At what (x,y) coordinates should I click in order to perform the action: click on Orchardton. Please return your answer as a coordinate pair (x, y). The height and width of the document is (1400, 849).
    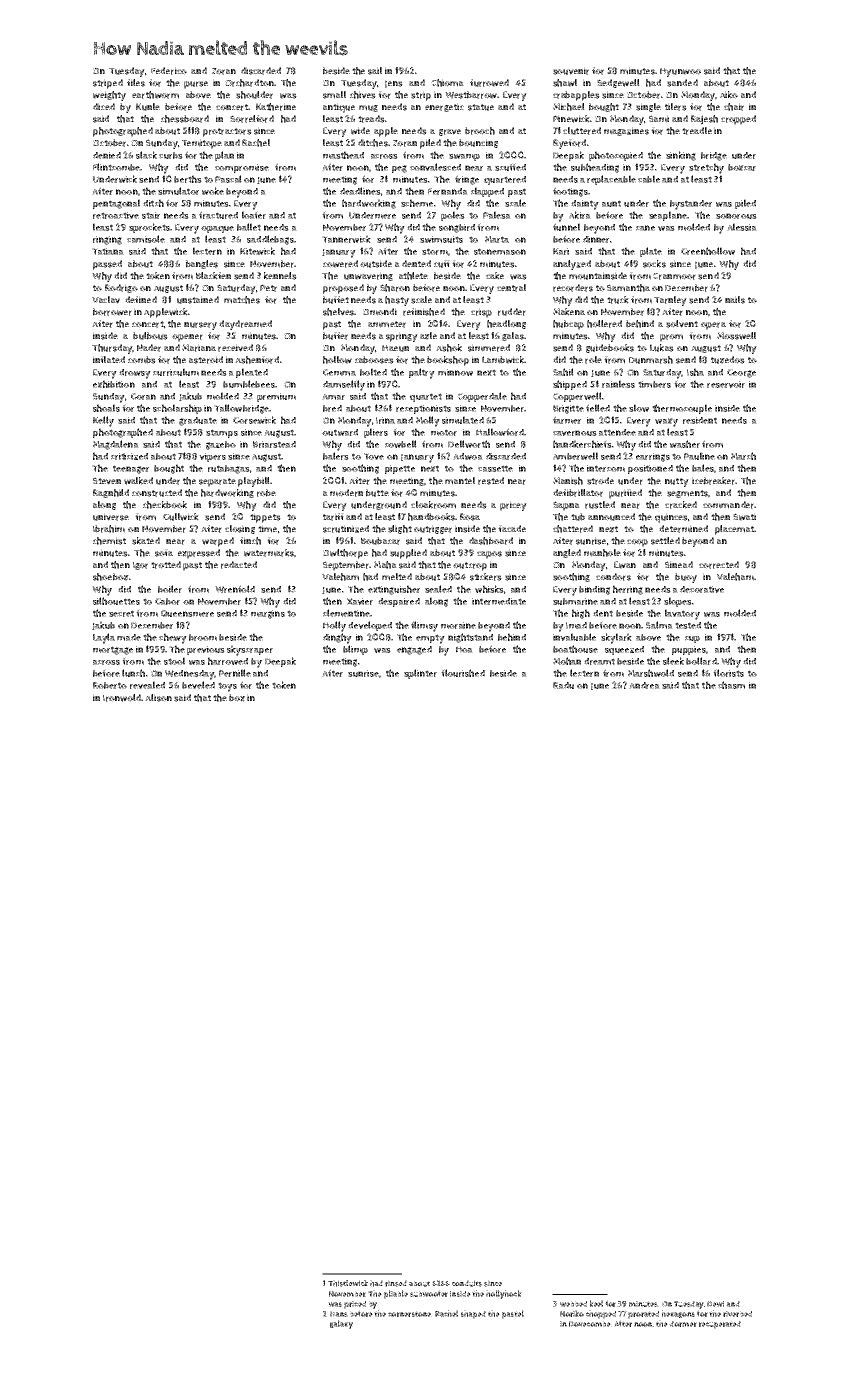
    Looking at the image, I should click on (249, 83).
